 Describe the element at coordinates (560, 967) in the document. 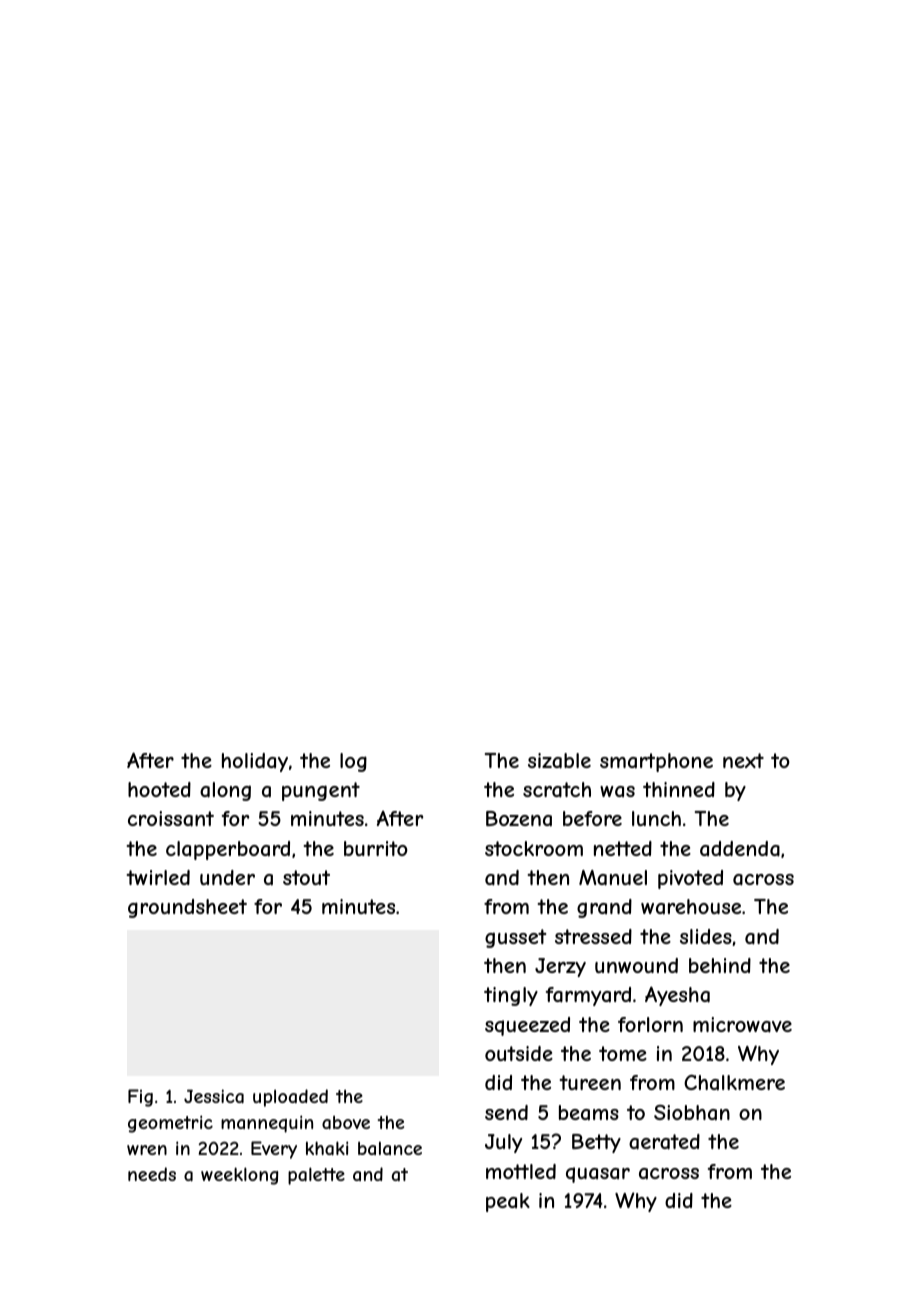

I see `Jerzy` at that location.
